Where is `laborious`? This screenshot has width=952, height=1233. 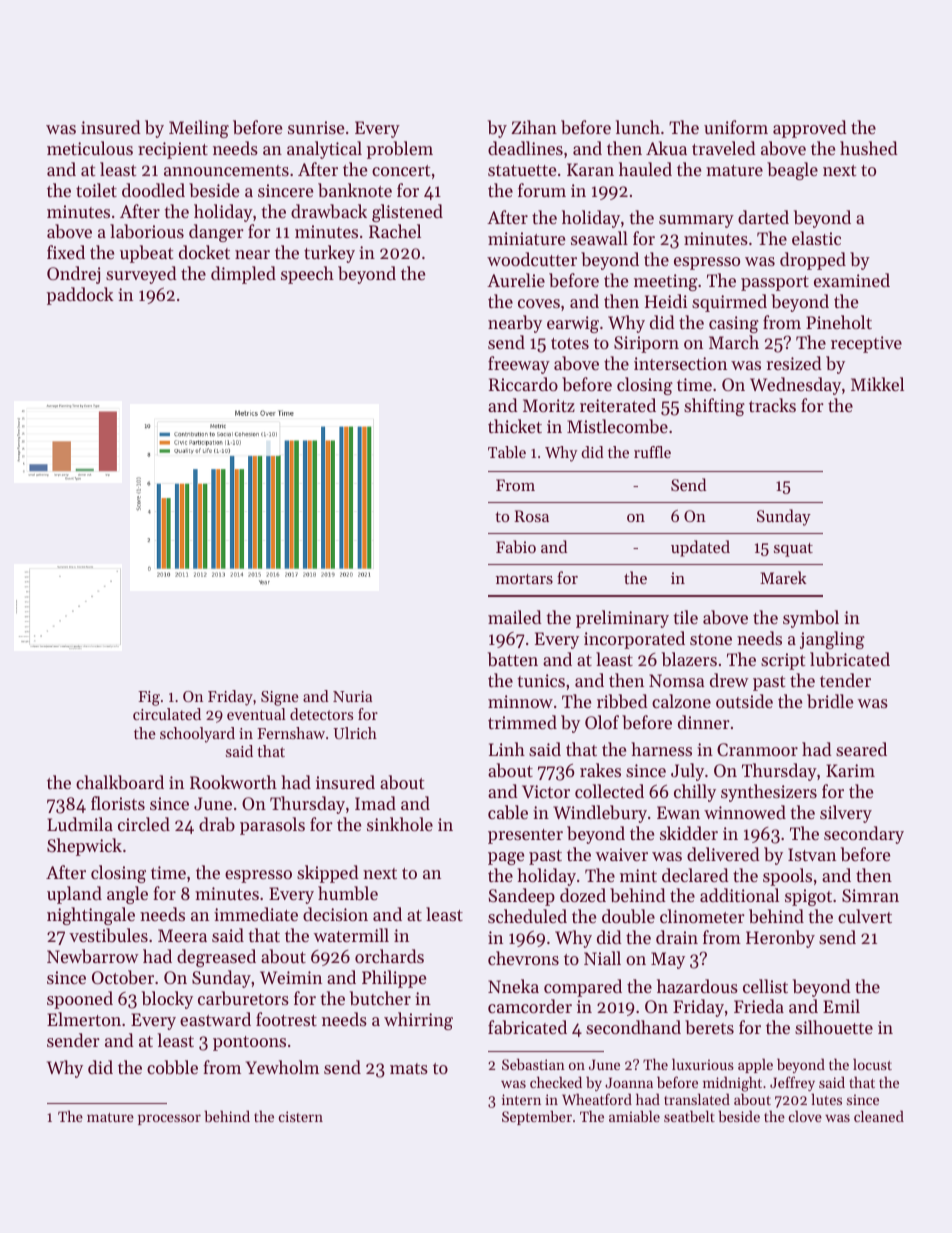 laborious is located at coordinates (147, 231).
